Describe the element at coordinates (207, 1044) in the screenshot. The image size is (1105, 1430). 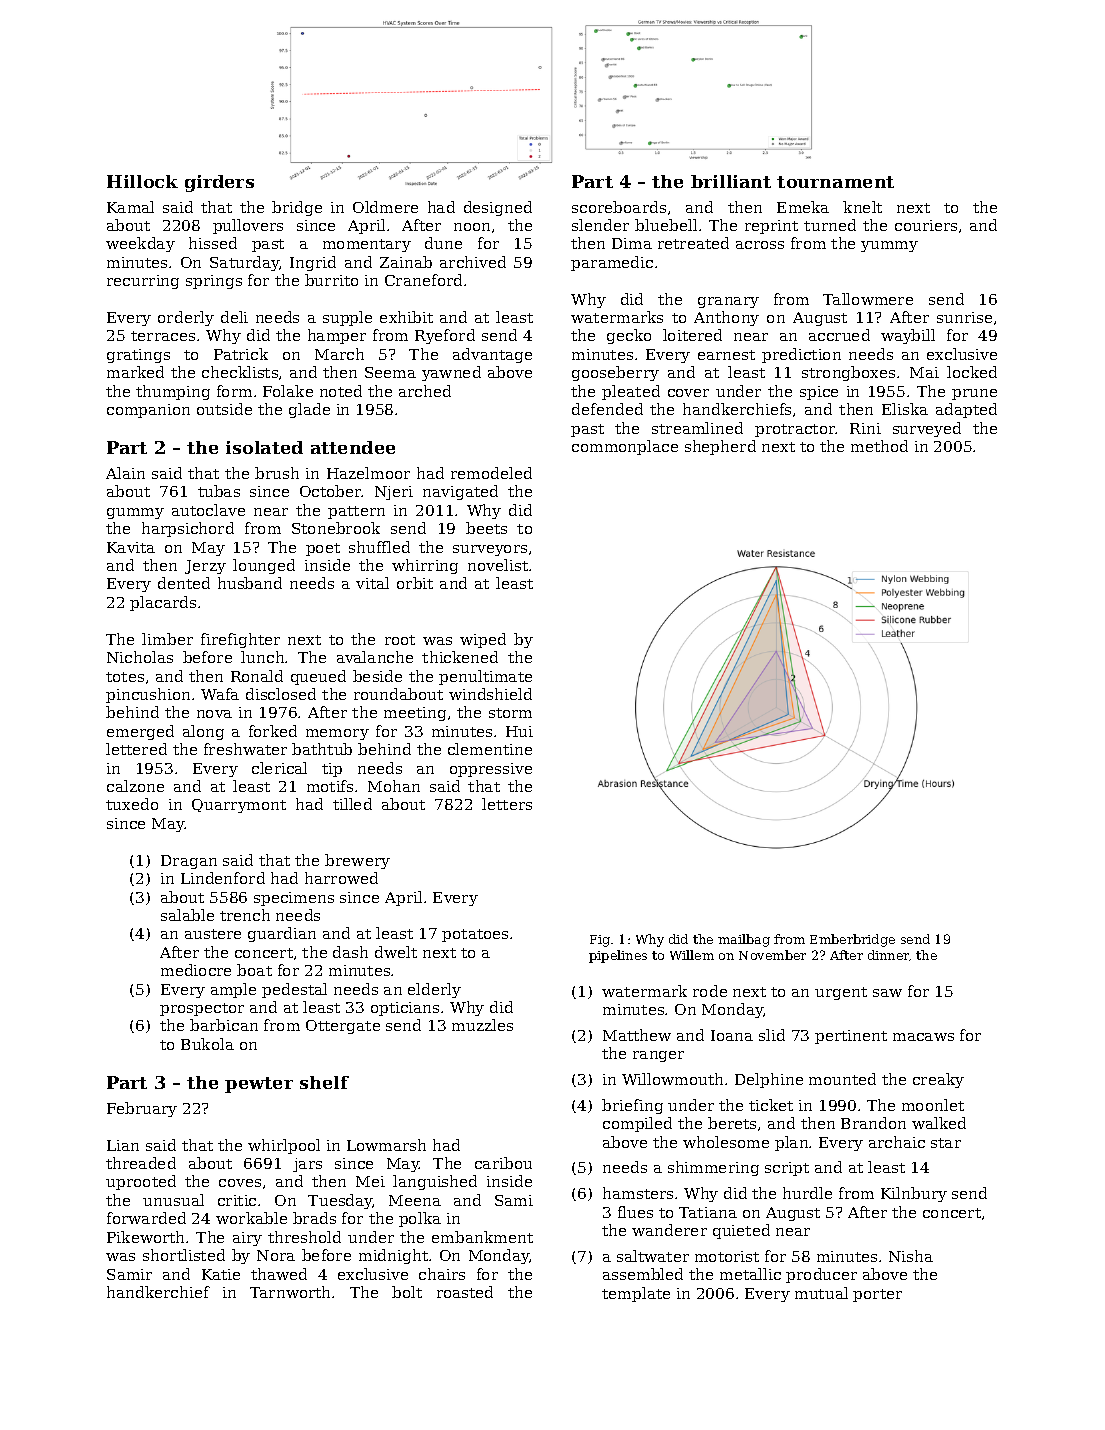
I see `Bukola` at that location.
